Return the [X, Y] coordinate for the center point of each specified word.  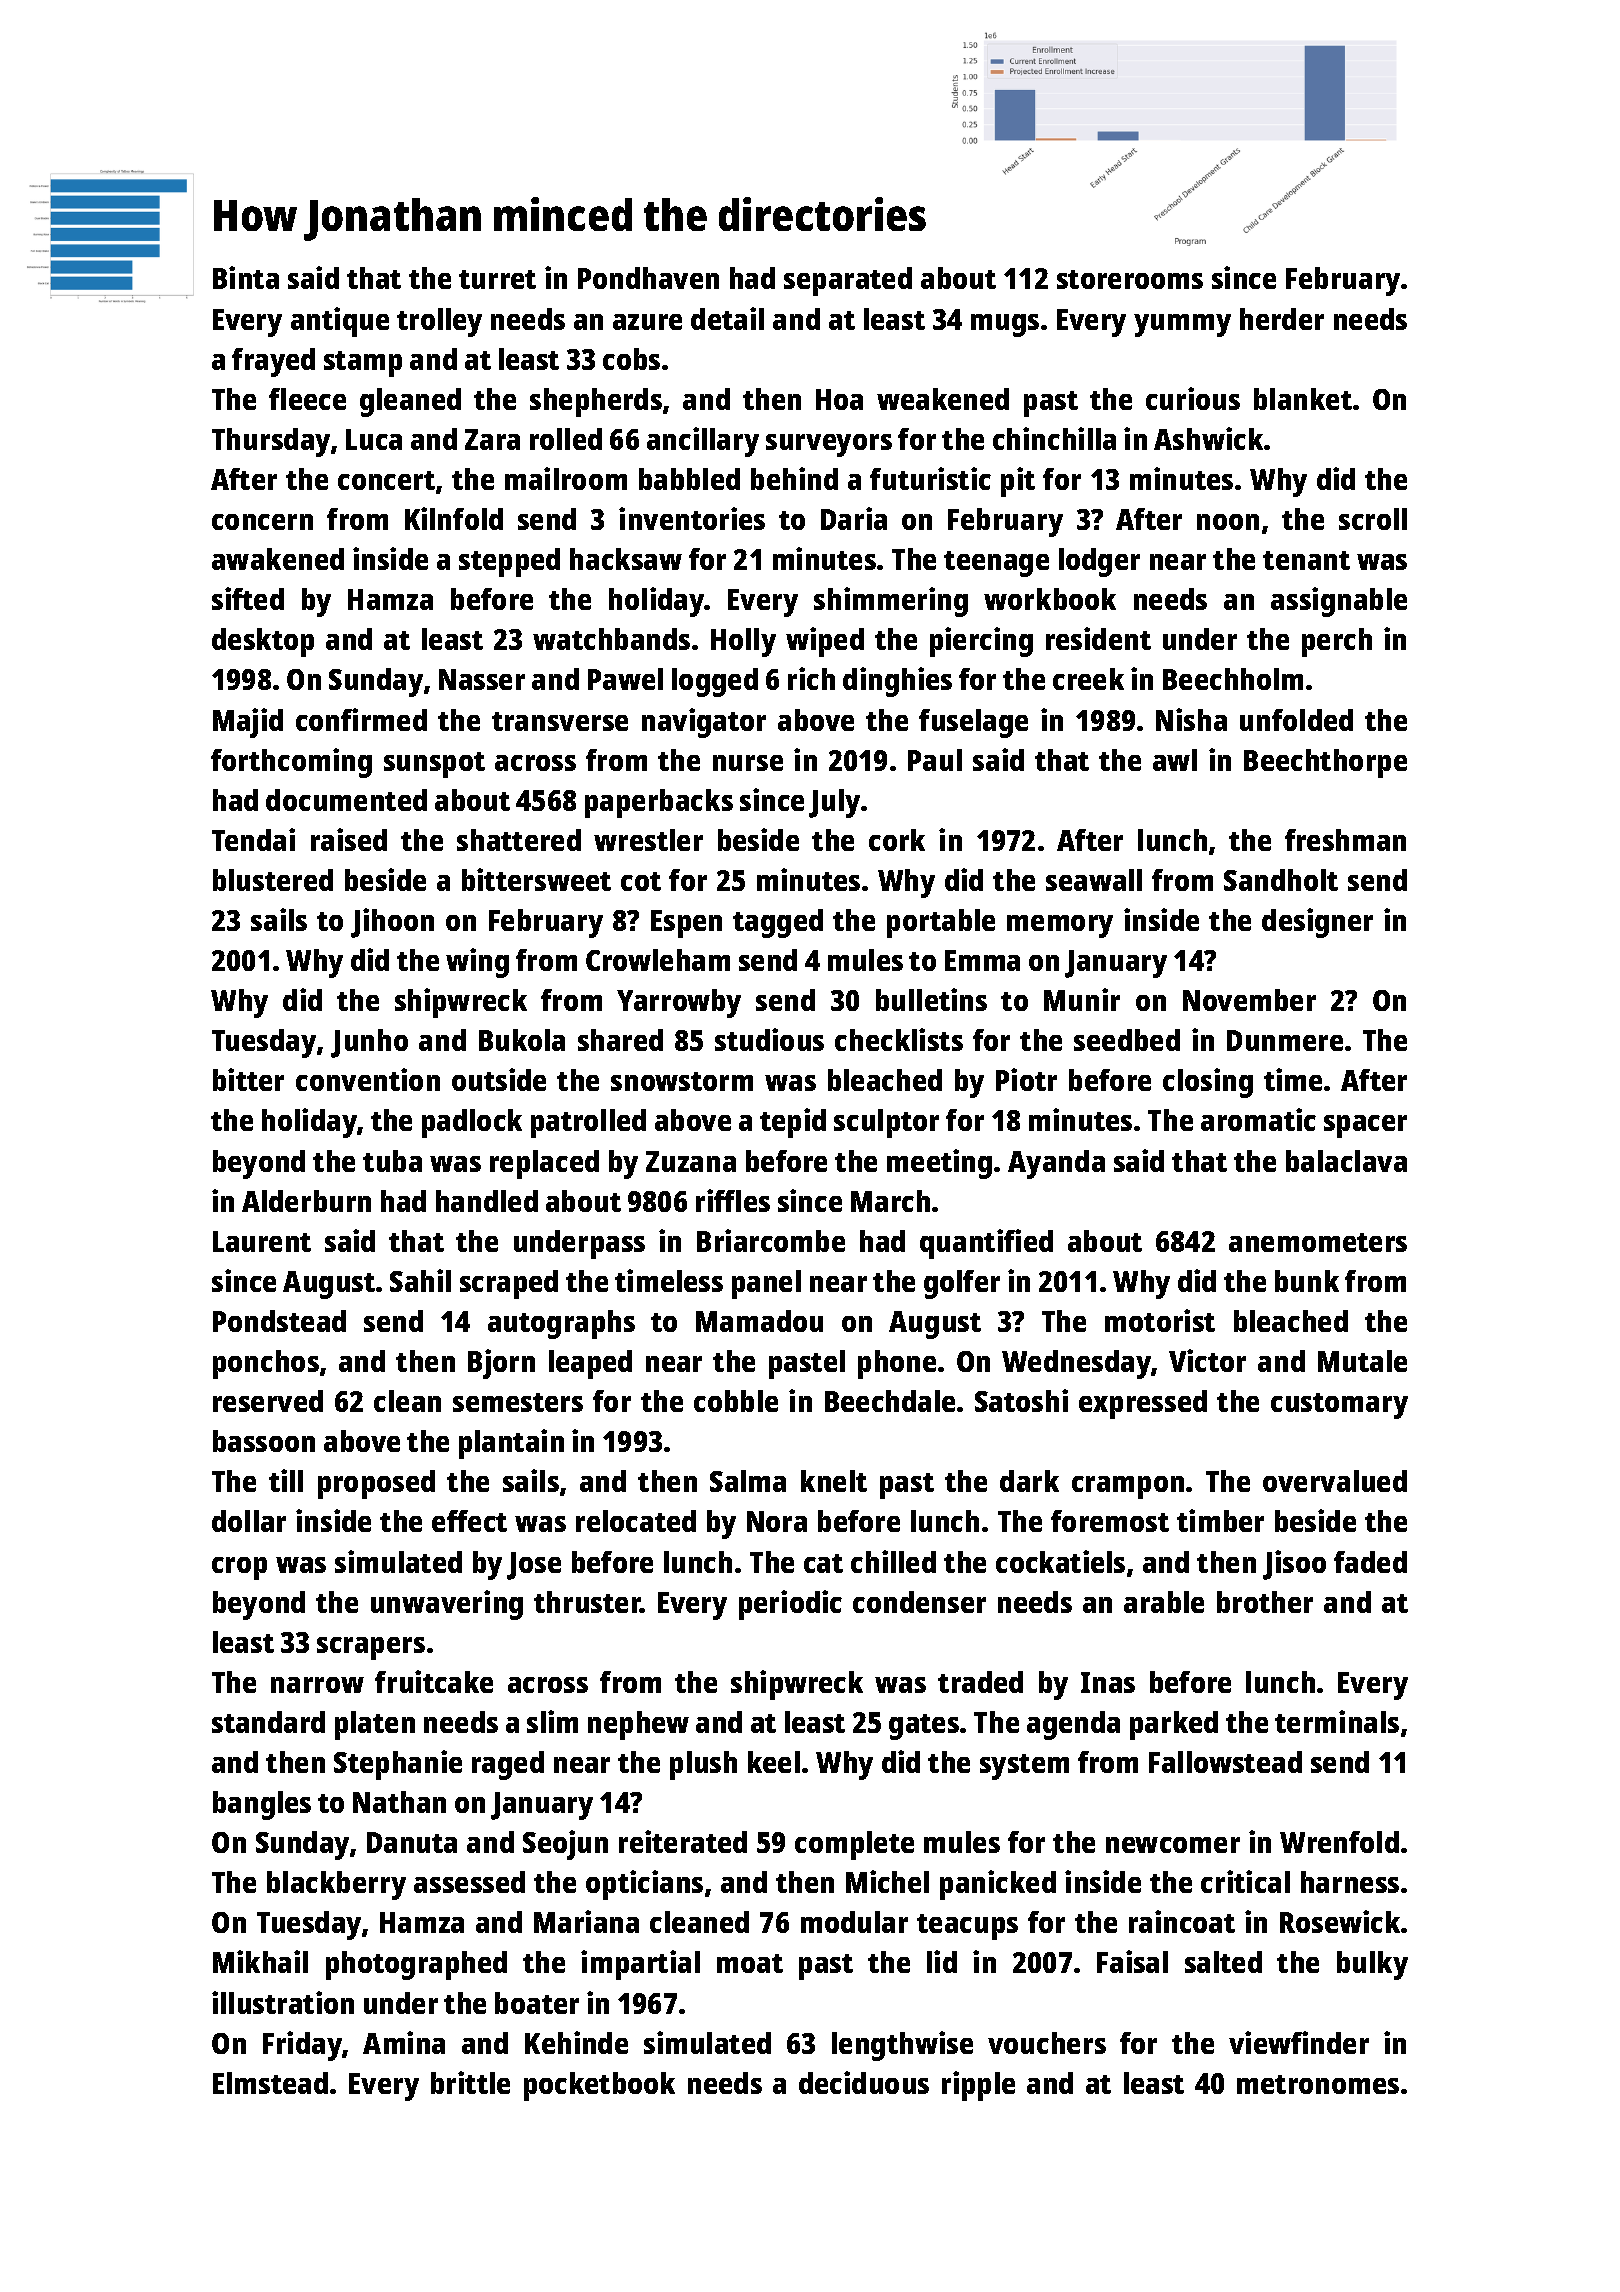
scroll [1373, 519]
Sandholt [1281, 880]
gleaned [410, 402]
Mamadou [759, 1321]
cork [897, 840]
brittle [470, 2082]
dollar [249, 1521]
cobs [631, 359]
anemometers [1318, 1242]
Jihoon [392, 923]
